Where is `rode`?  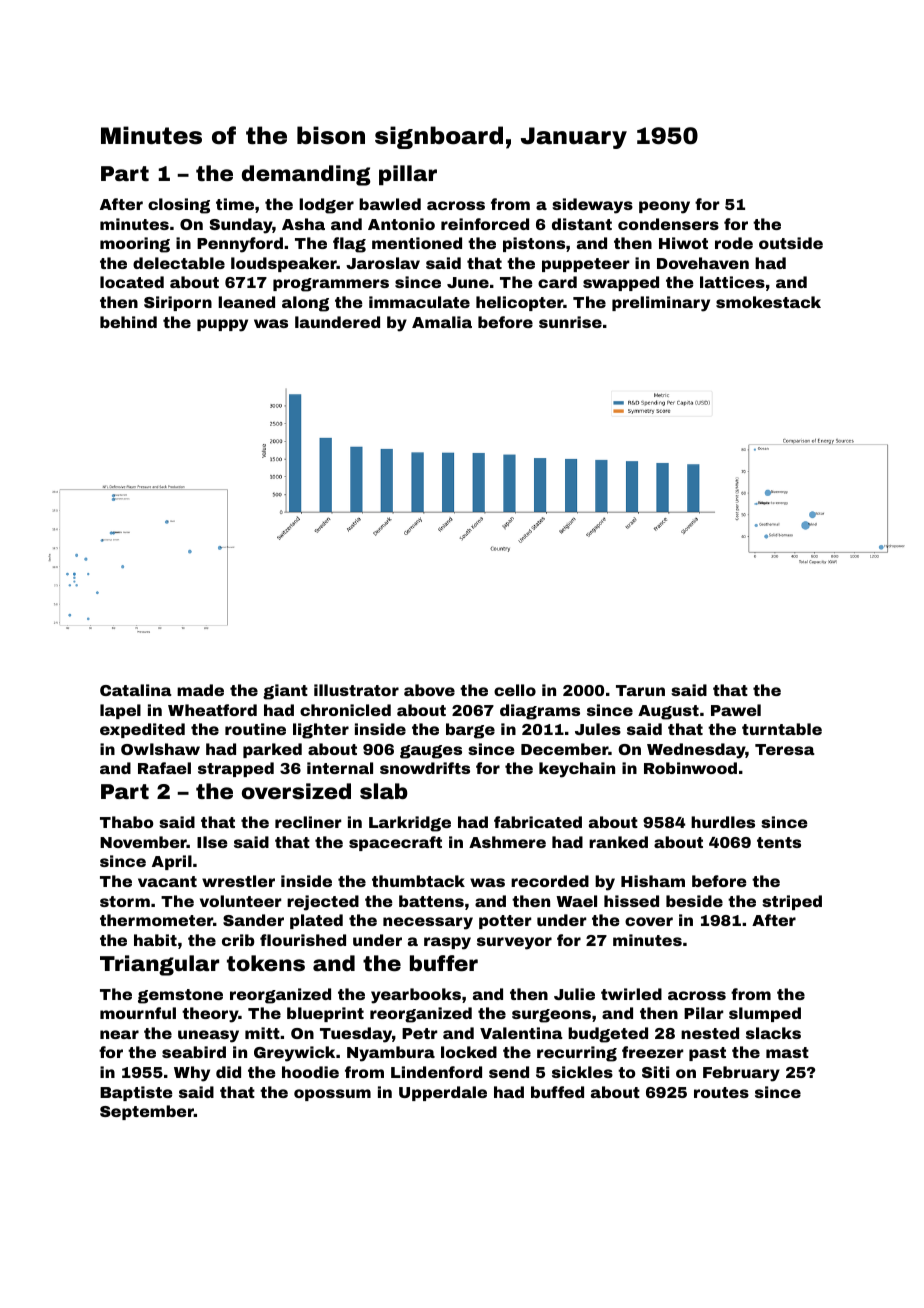 rode is located at coordinates (734, 243).
